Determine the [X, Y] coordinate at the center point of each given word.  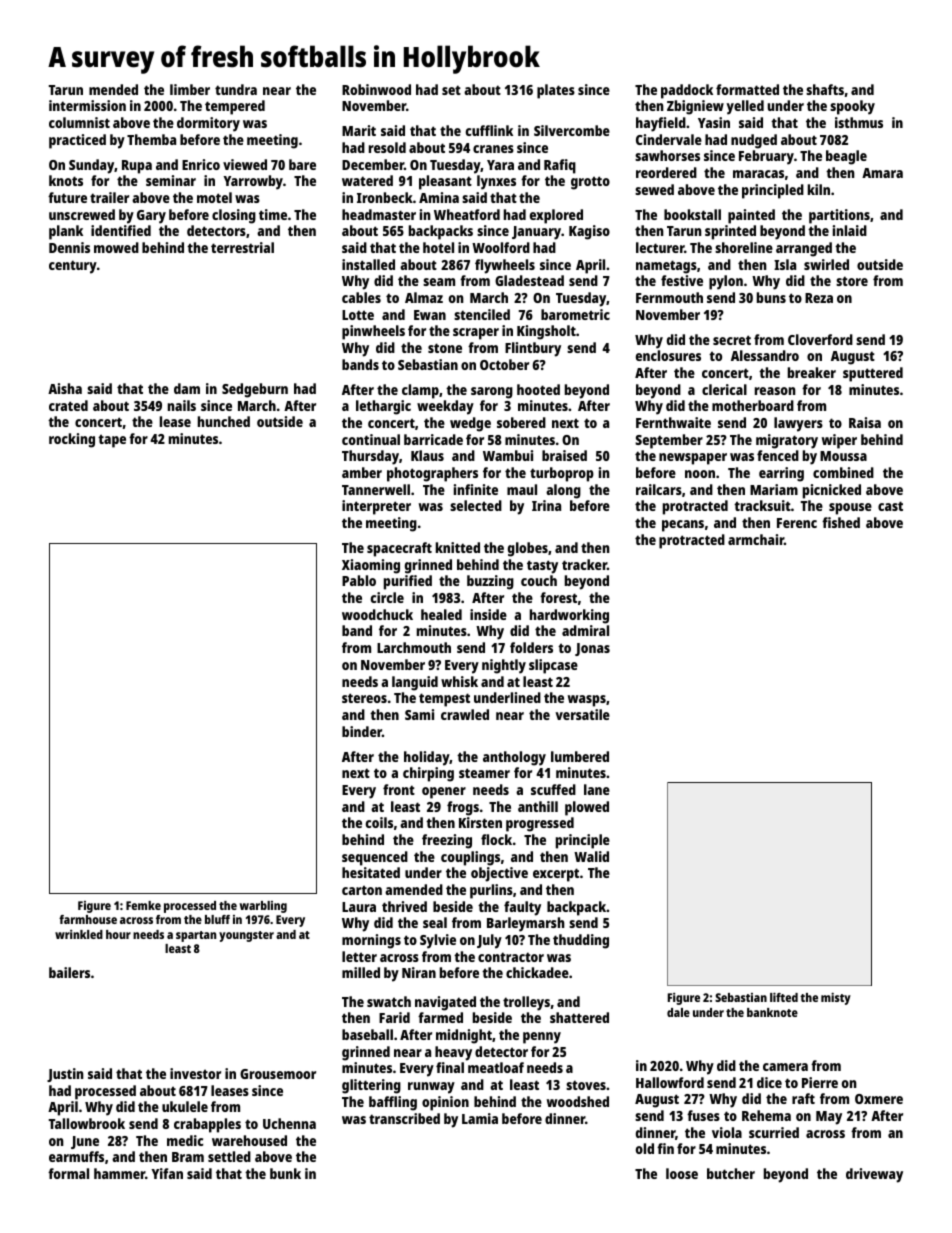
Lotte [358, 315]
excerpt [556, 875]
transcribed [404, 1118]
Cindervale [669, 139]
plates [556, 91]
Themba [151, 139]
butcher [731, 1173]
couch [539, 580]
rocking [72, 440]
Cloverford [820, 339]
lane [597, 789]
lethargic [383, 407]
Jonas [592, 649]
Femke [143, 905]
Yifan [167, 1173]
